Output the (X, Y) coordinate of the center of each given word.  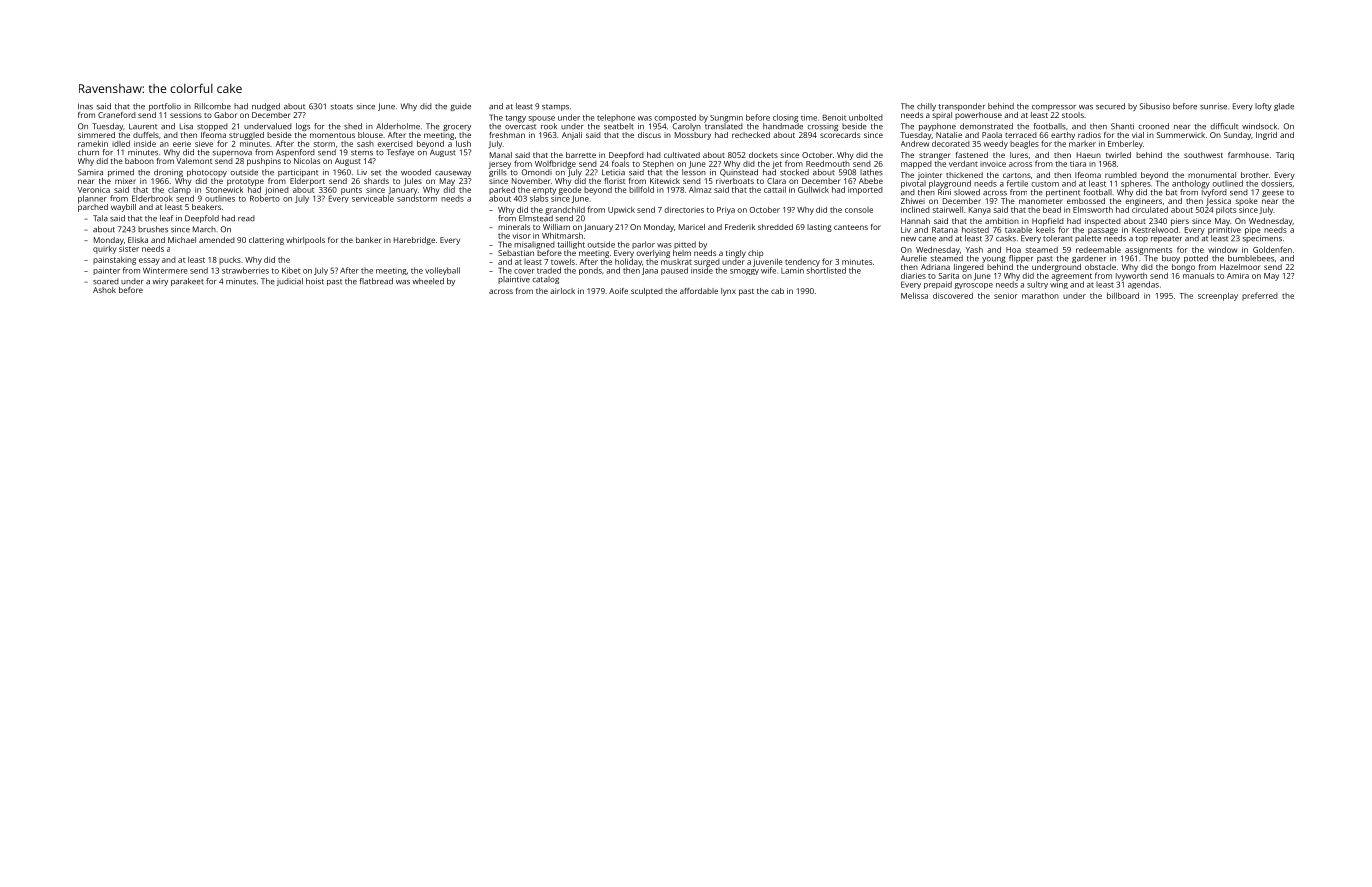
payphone (937, 127)
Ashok (104, 290)
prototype (245, 182)
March (204, 229)
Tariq (1285, 156)
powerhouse (978, 116)
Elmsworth (1093, 209)
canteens (851, 227)
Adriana (935, 267)
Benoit (834, 117)
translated (724, 126)
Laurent (143, 126)
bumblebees (1251, 258)
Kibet (291, 270)
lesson (694, 172)
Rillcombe (213, 106)
